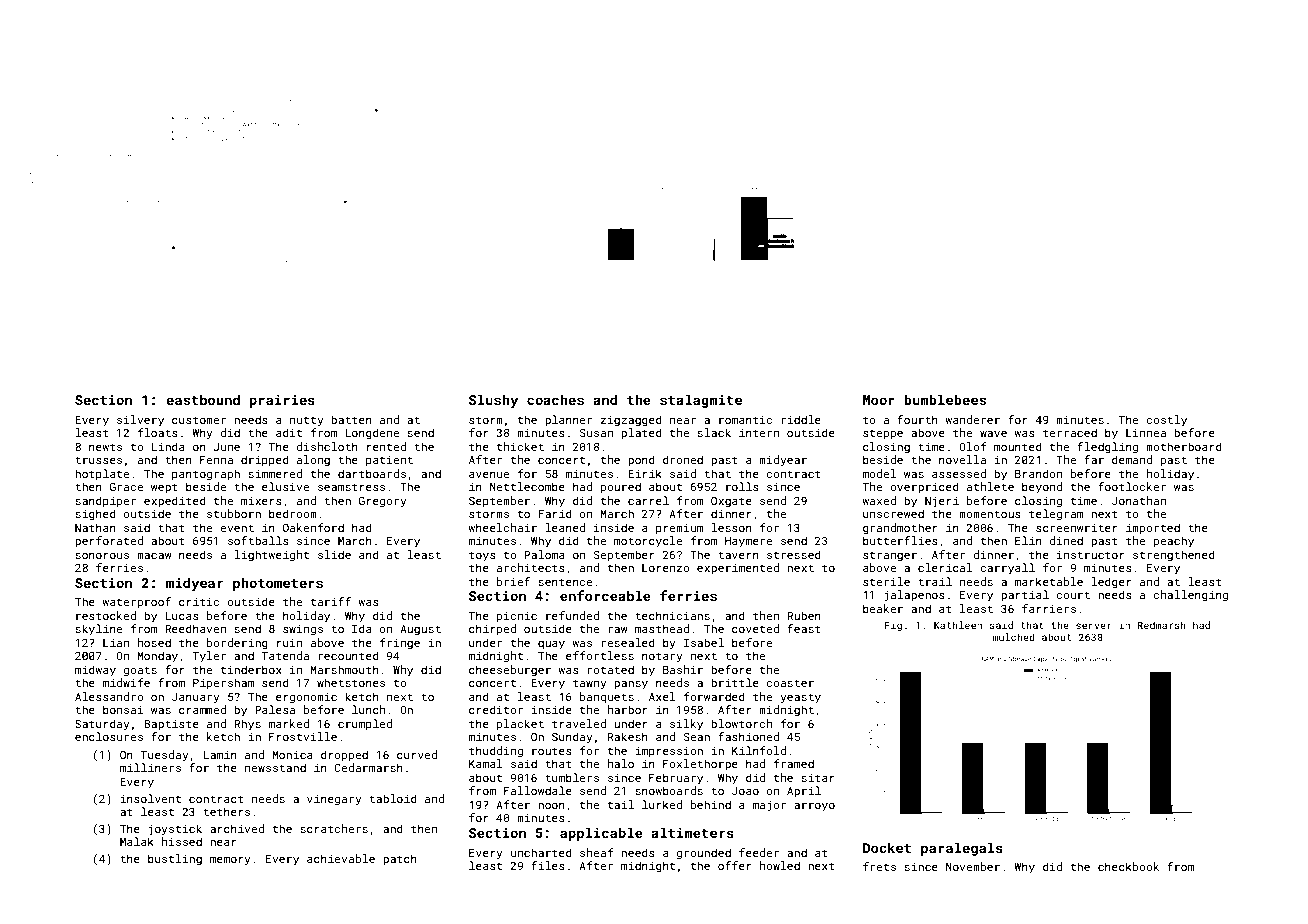  What do you see at coordinates (1166, 421) in the page?
I see `costly` at bounding box center [1166, 421].
